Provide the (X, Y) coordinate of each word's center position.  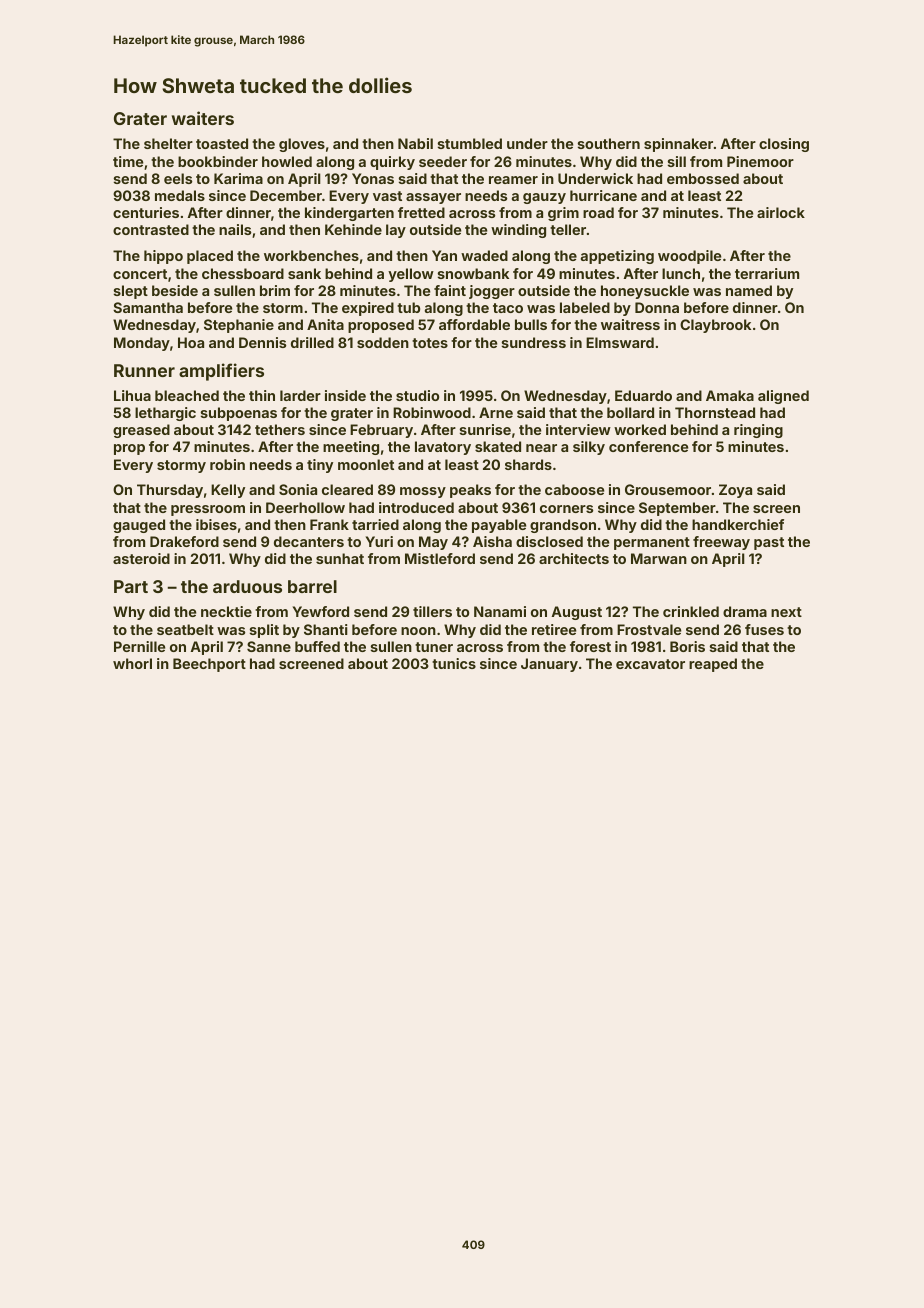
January (549, 665)
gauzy (544, 198)
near (541, 448)
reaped (713, 665)
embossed (703, 178)
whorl (132, 663)
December (286, 195)
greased (141, 431)
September (677, 509)
